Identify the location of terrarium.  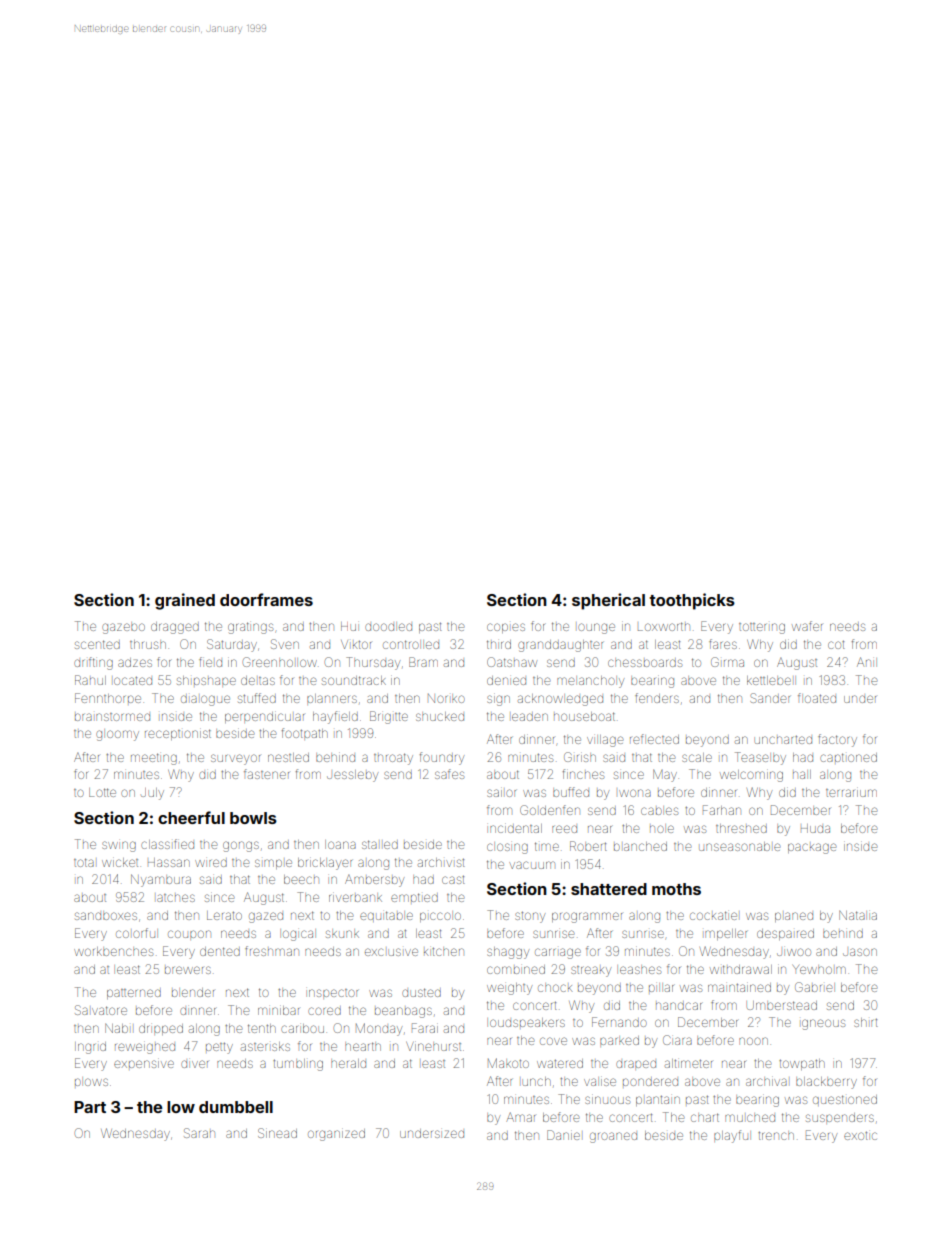
(851, 793).
